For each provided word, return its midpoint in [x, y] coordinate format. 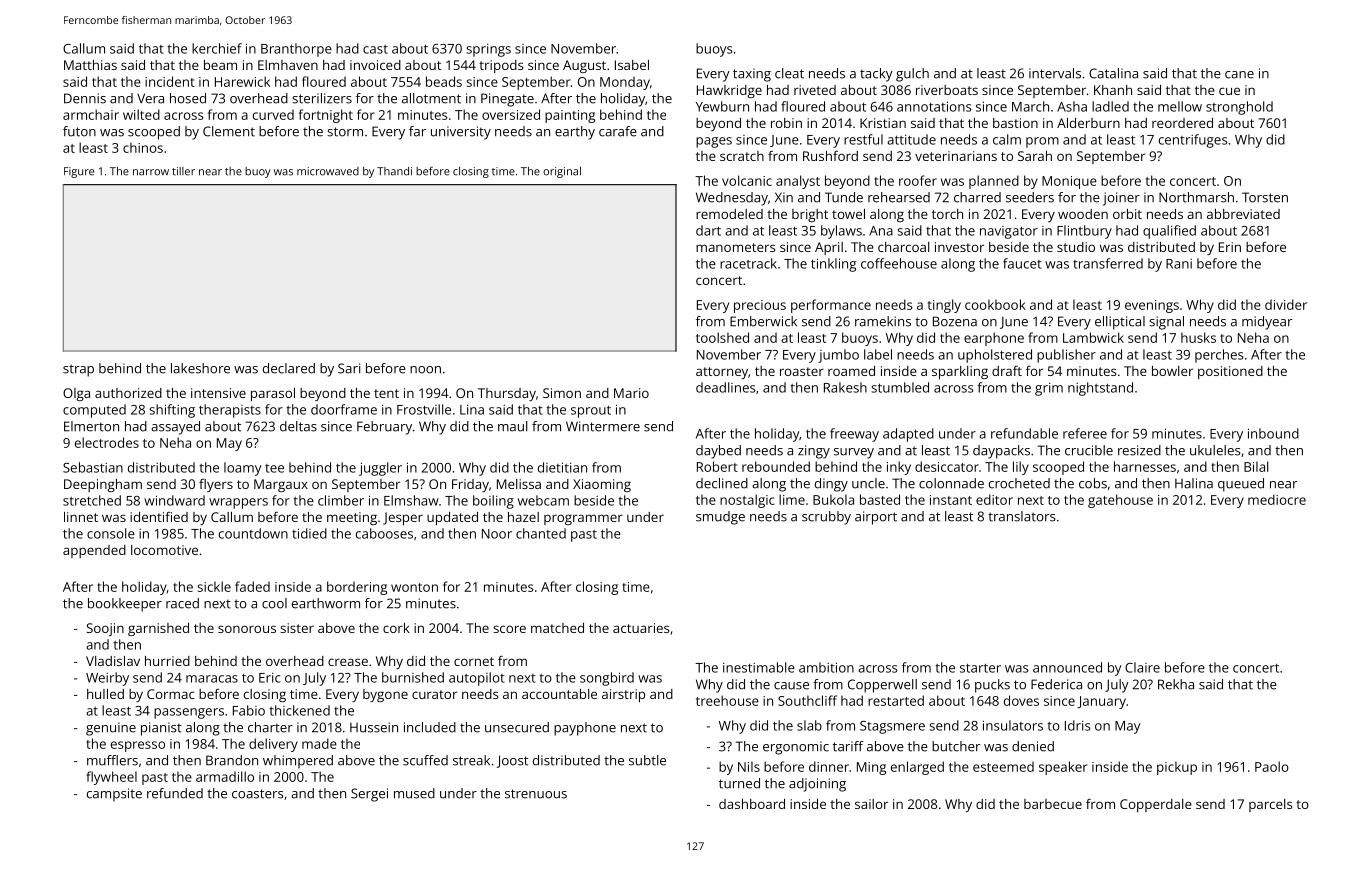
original [562, 172]
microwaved [328, 171]
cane [1239, 75]
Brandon [232, 760]
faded [252, 586]
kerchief [217, 48]
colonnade [951, 483]
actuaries [641, 628]
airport [876, 518]
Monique [1069, 182]
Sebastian [93, 467]
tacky [876, 75]
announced [1067, 667]
